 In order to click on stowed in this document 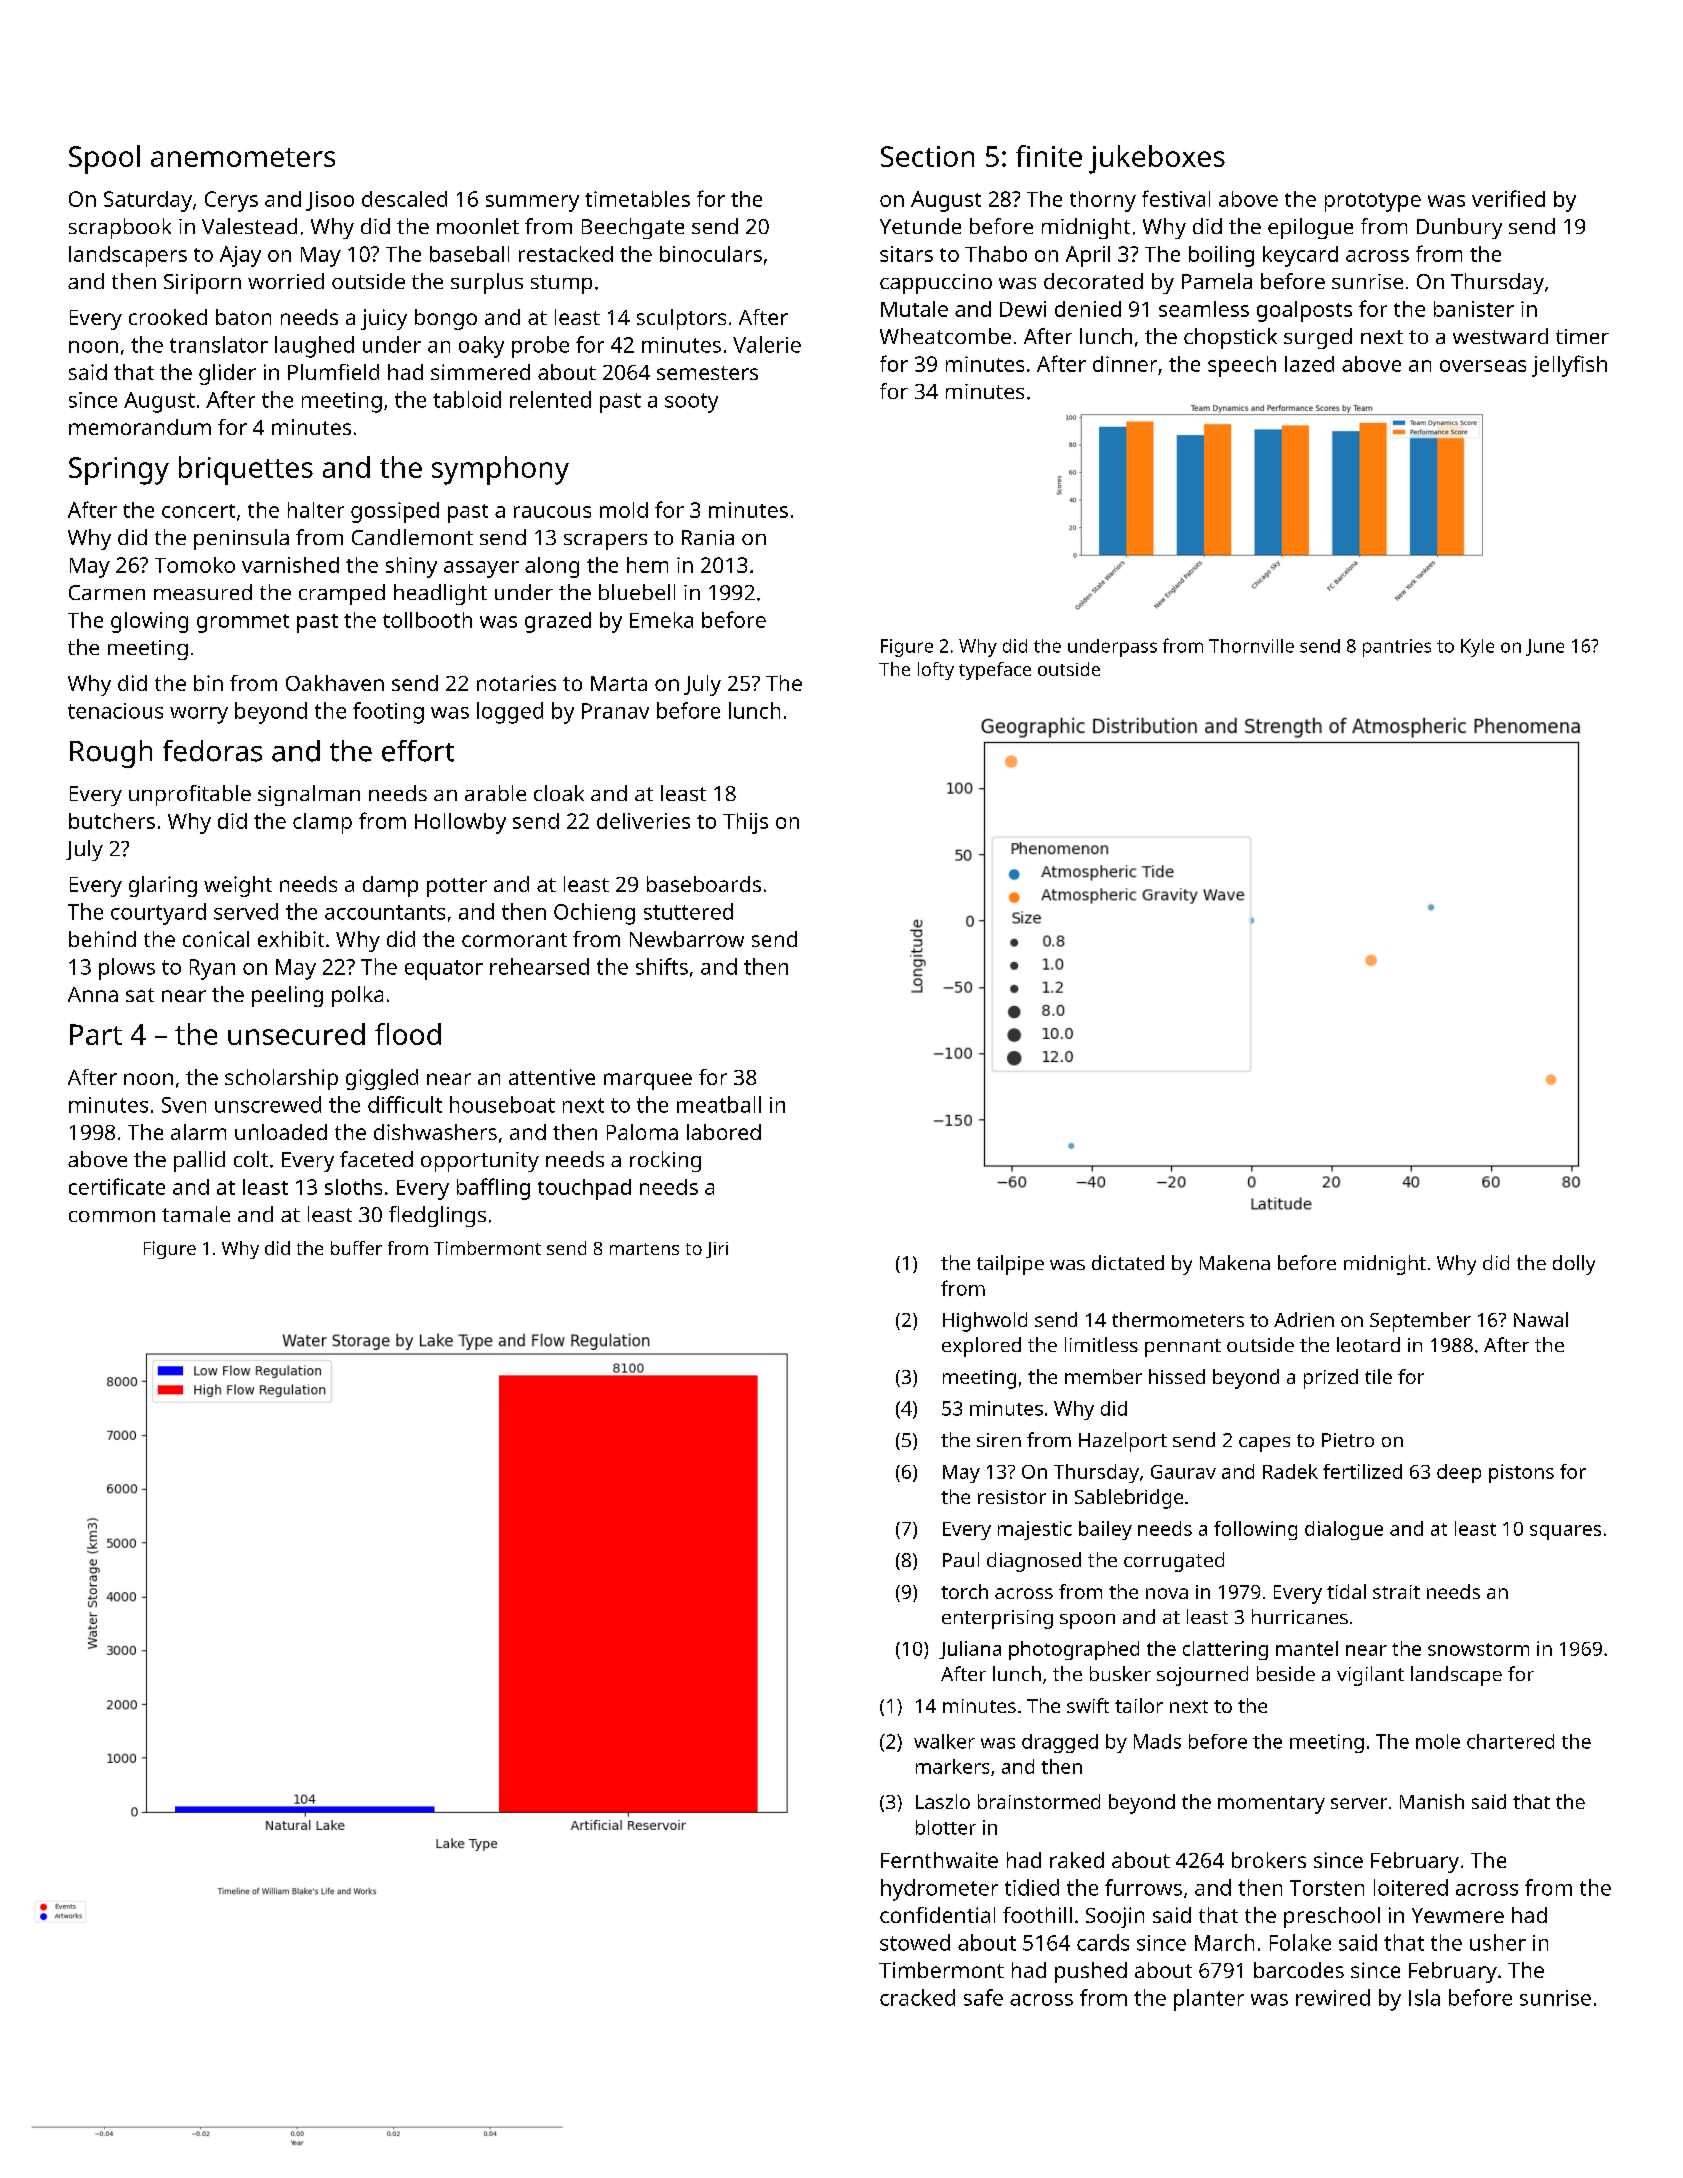, I will do `click(915, 1942)`.
